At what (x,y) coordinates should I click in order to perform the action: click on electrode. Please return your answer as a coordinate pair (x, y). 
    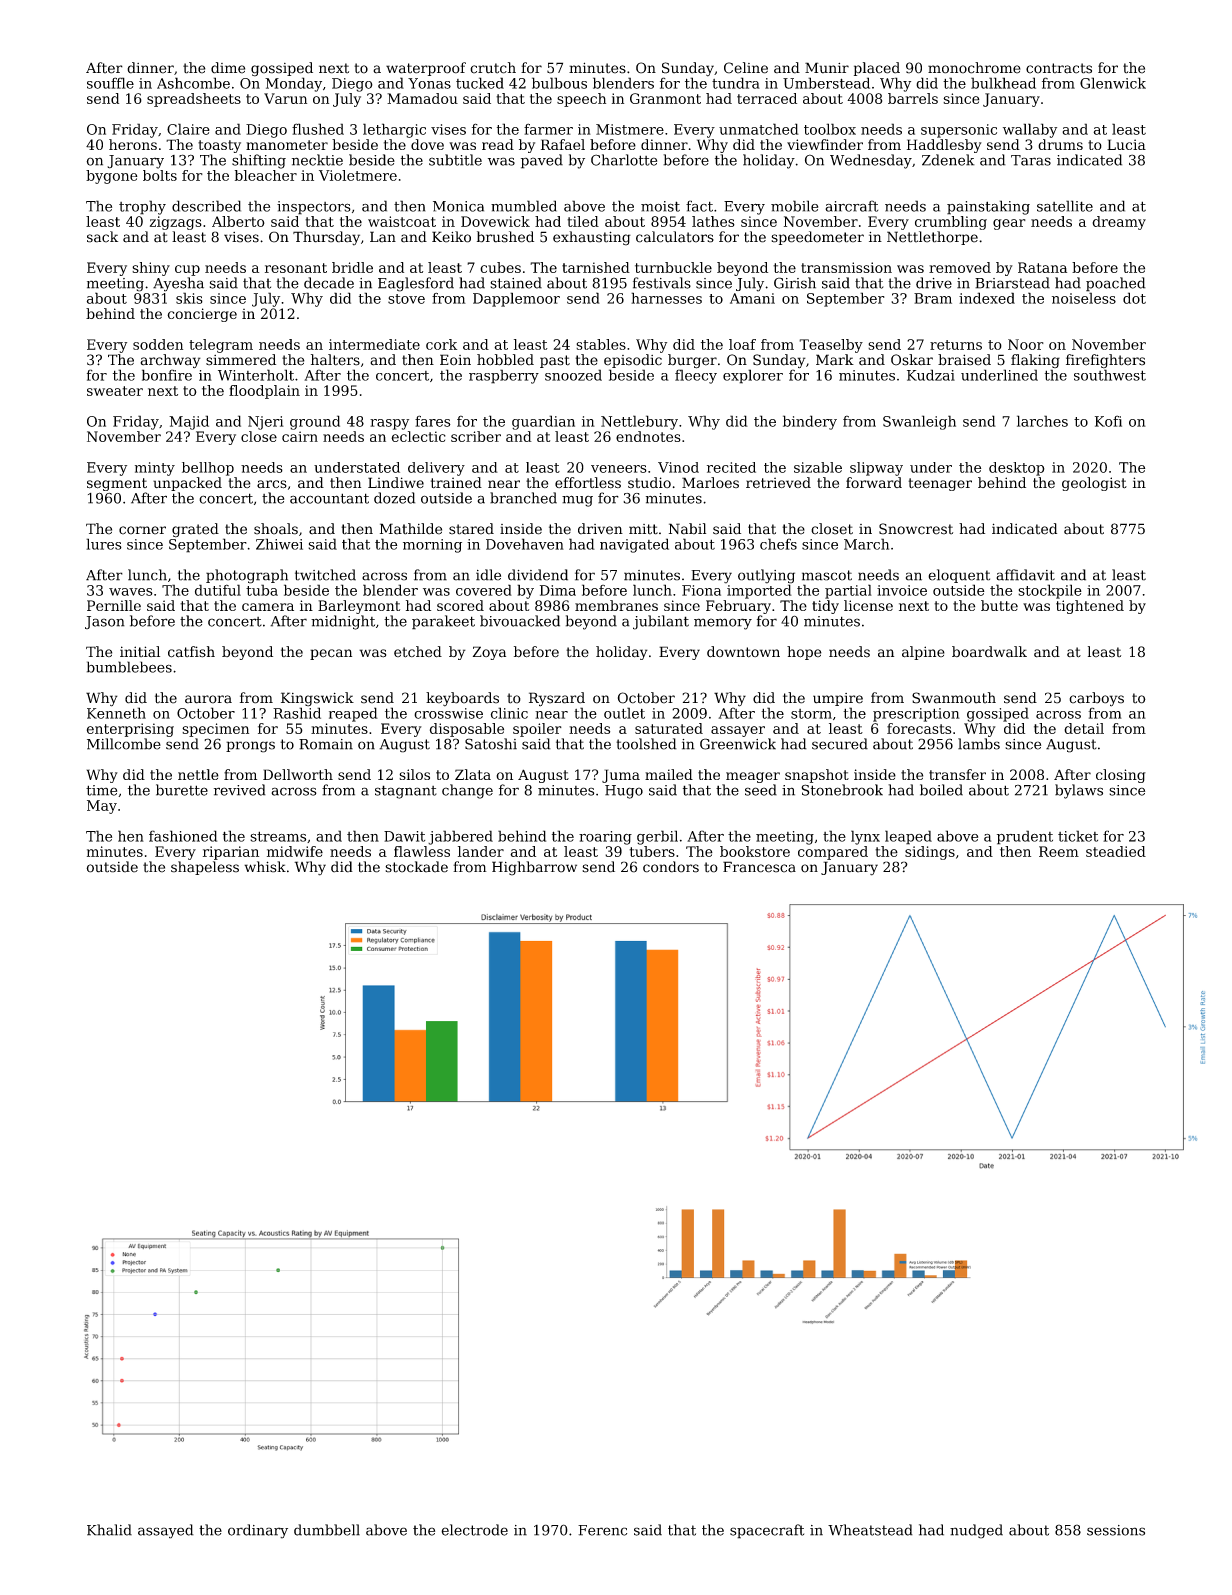
    Looking at the image, I should click on (474, 1530).
